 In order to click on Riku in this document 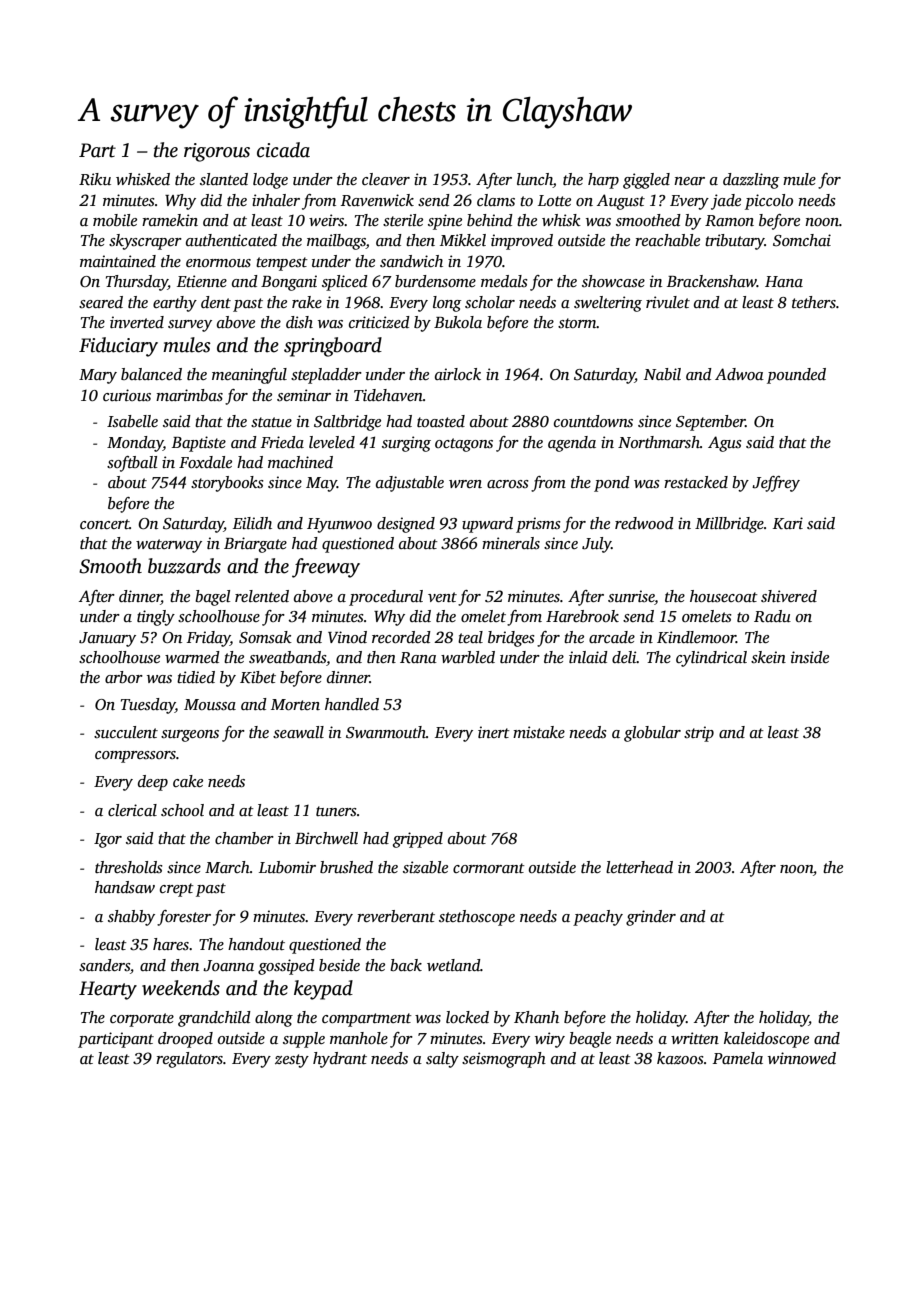, I will do `click(95, 179)`.
